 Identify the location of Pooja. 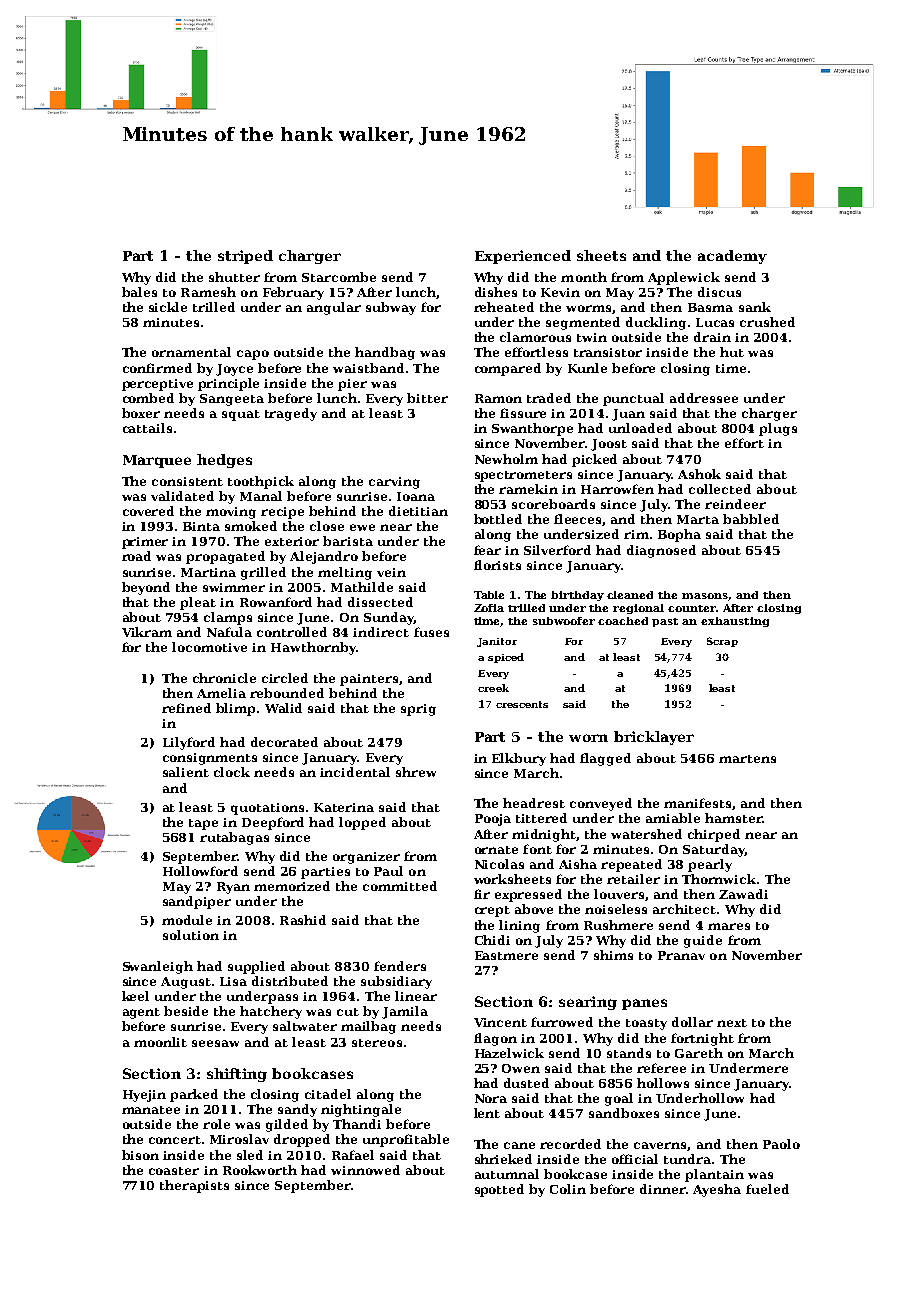
(493, 820).
